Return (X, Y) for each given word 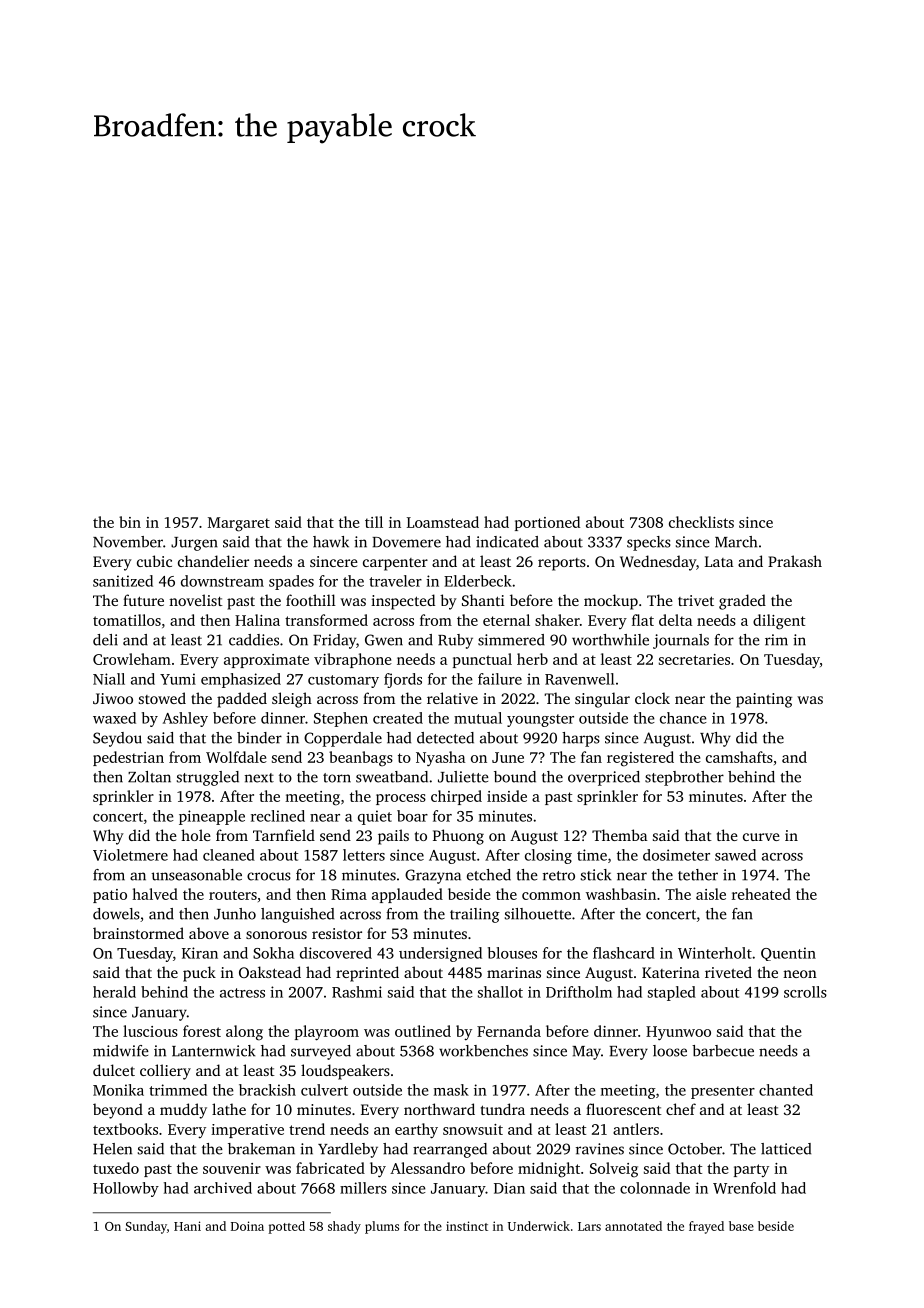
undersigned (440, 954)
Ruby (455, 641)
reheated (761, 894)
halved (155, 894)
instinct (467, 1226)
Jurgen (194, 544)
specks (649, 543)
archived (223, 1188)
